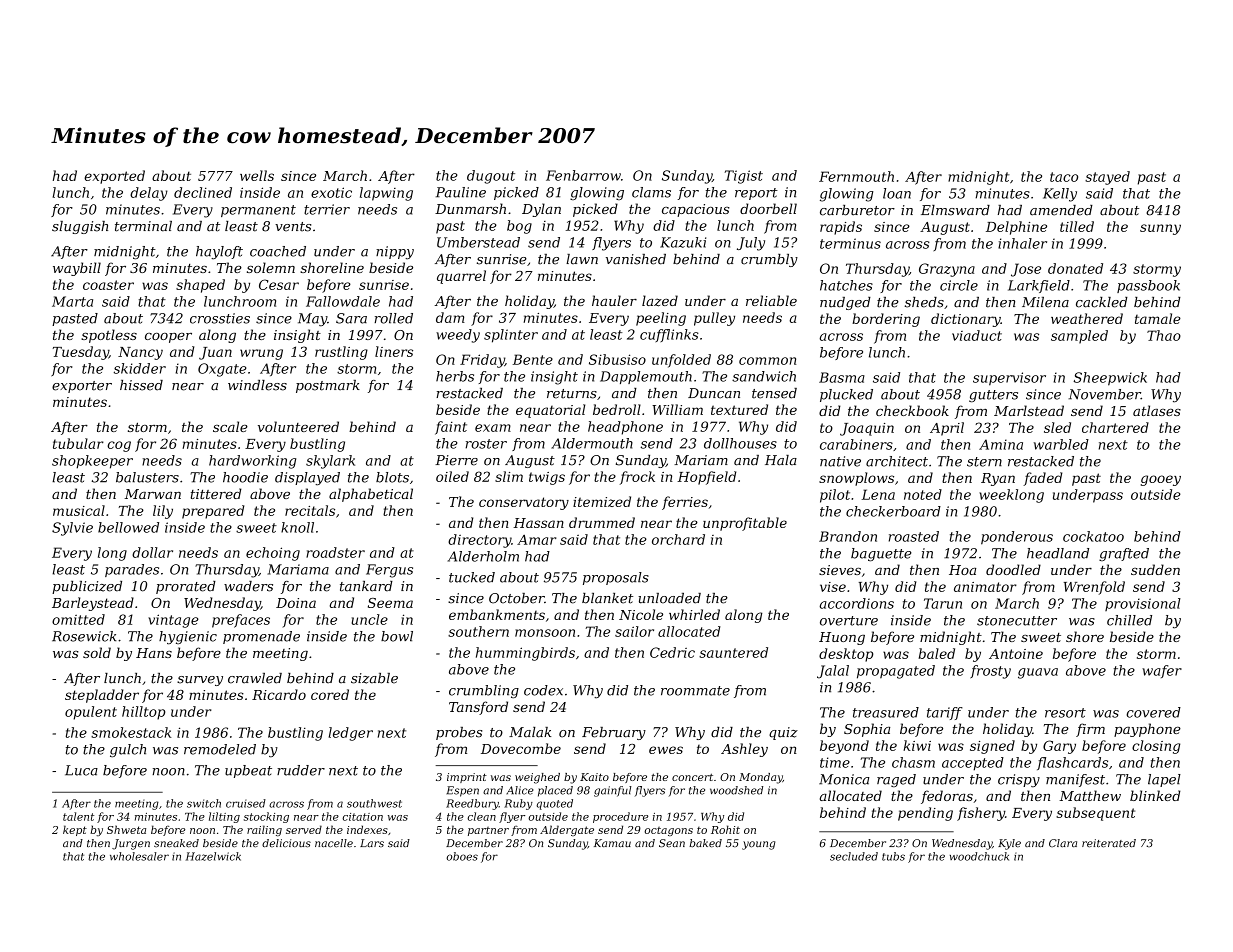 Image resolution: width=1233 pixels, height=952 pixels. I want to click on loan, so click(897, 193).
